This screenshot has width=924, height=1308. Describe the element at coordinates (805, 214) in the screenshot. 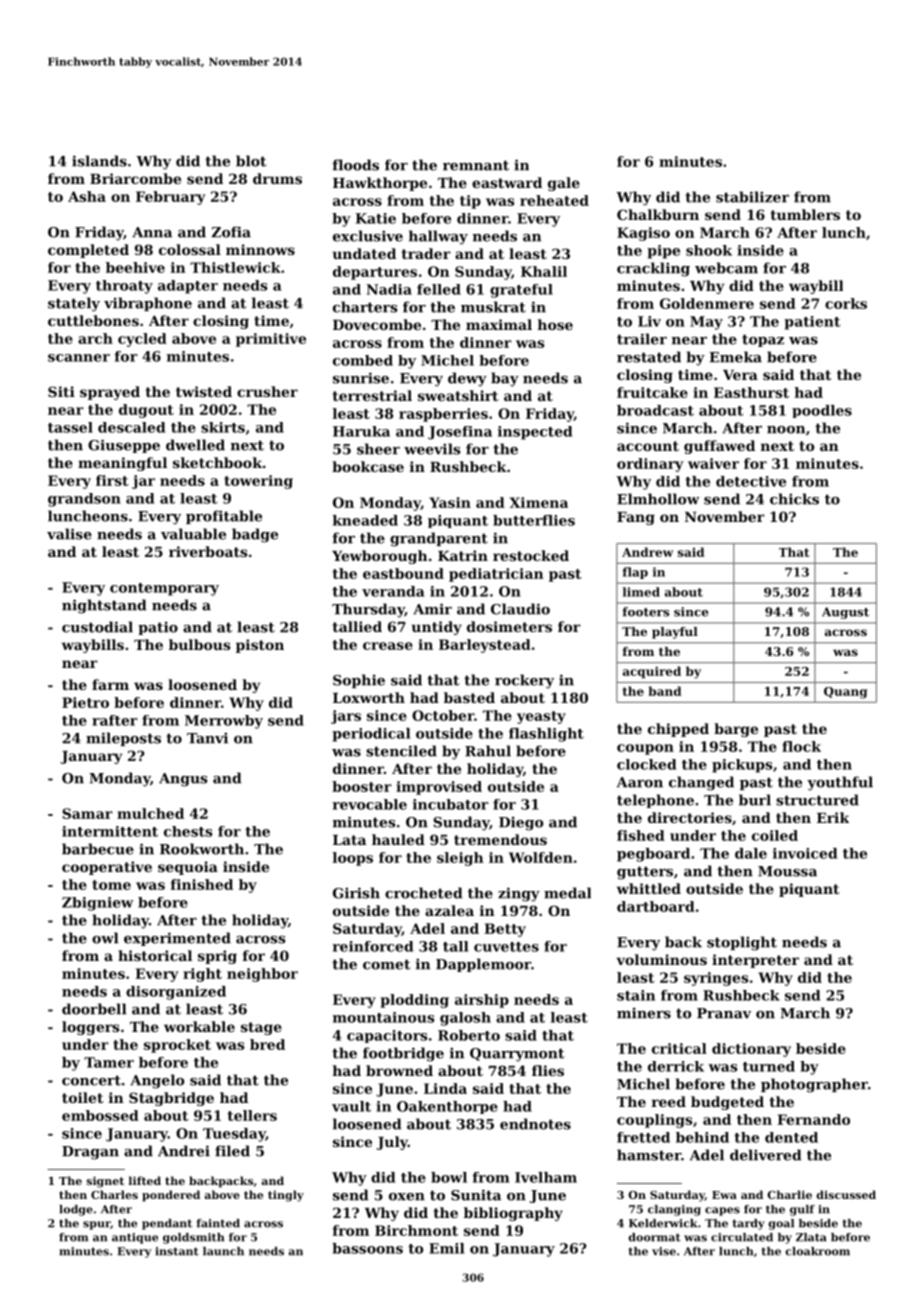

I see `tumblers` at that location.
